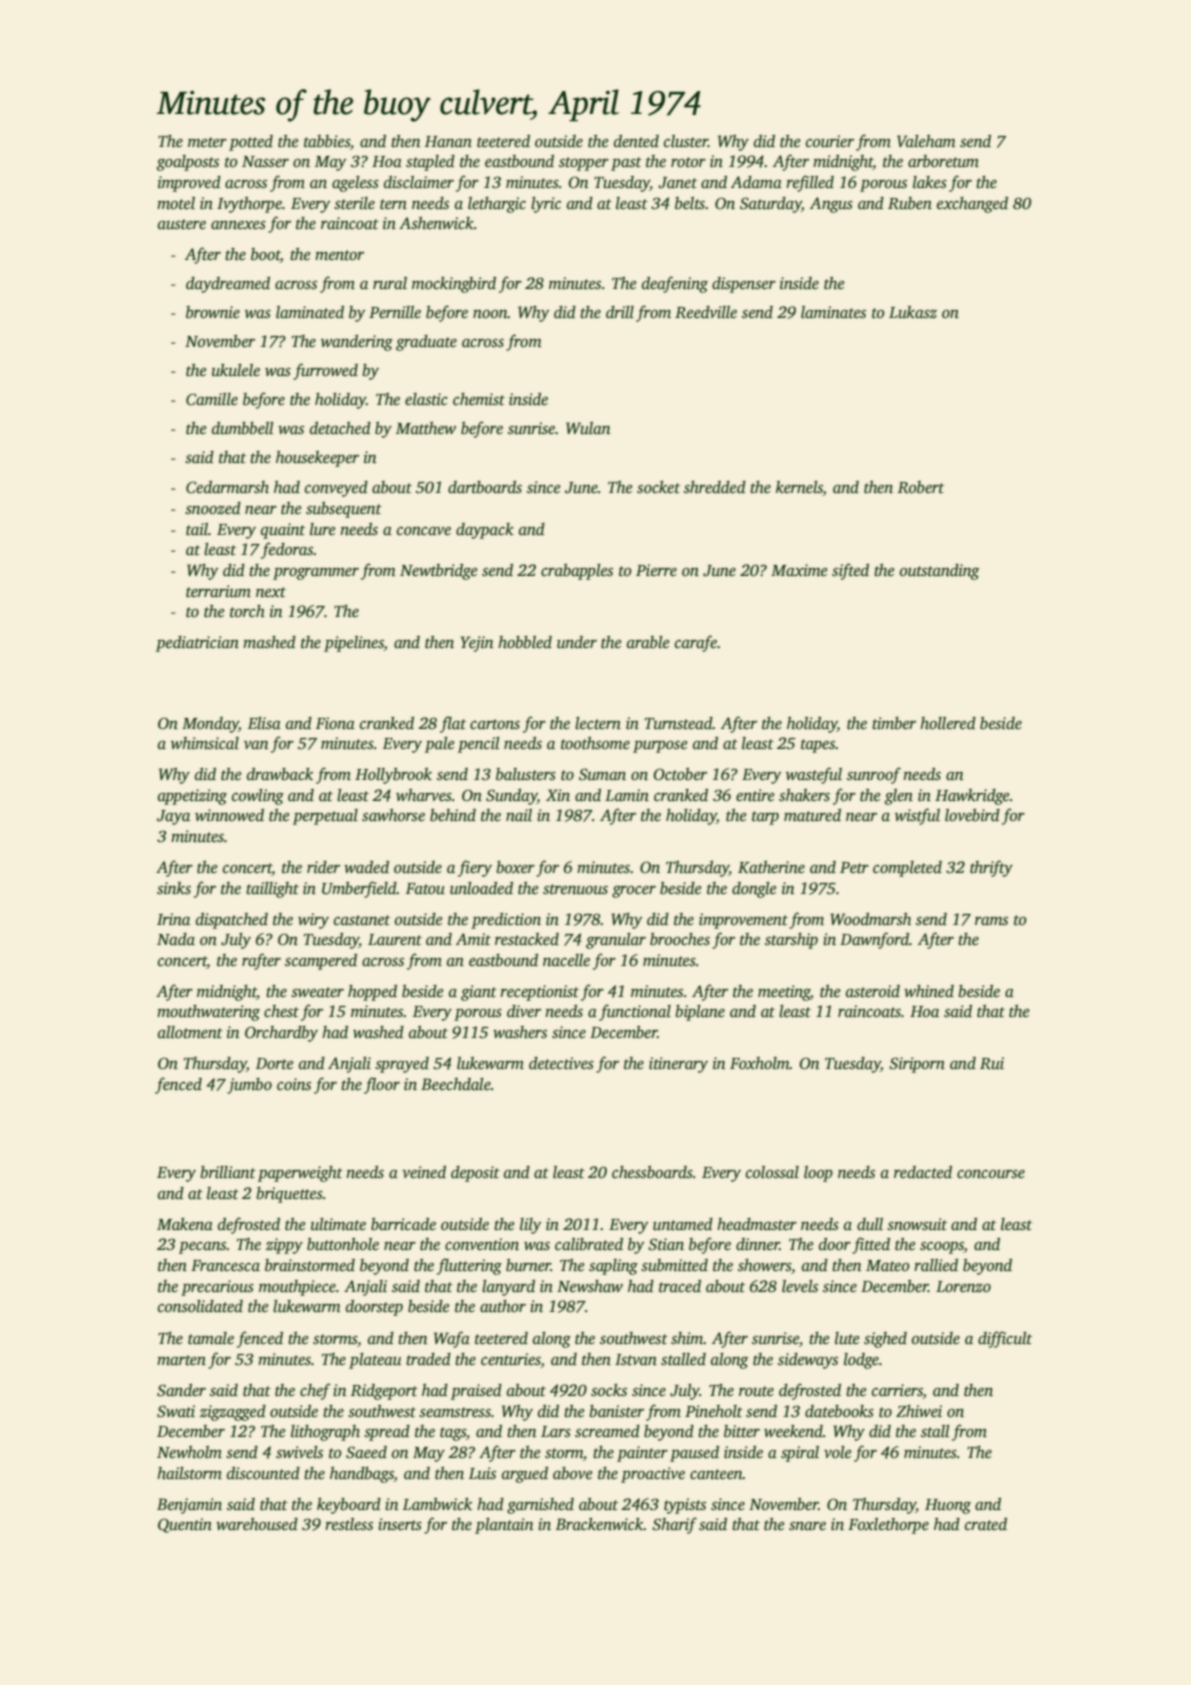 The image size is (1191, 1685). Describe the element at coordinates (251, 143) in the screenshot. I see `potted` at that location.
